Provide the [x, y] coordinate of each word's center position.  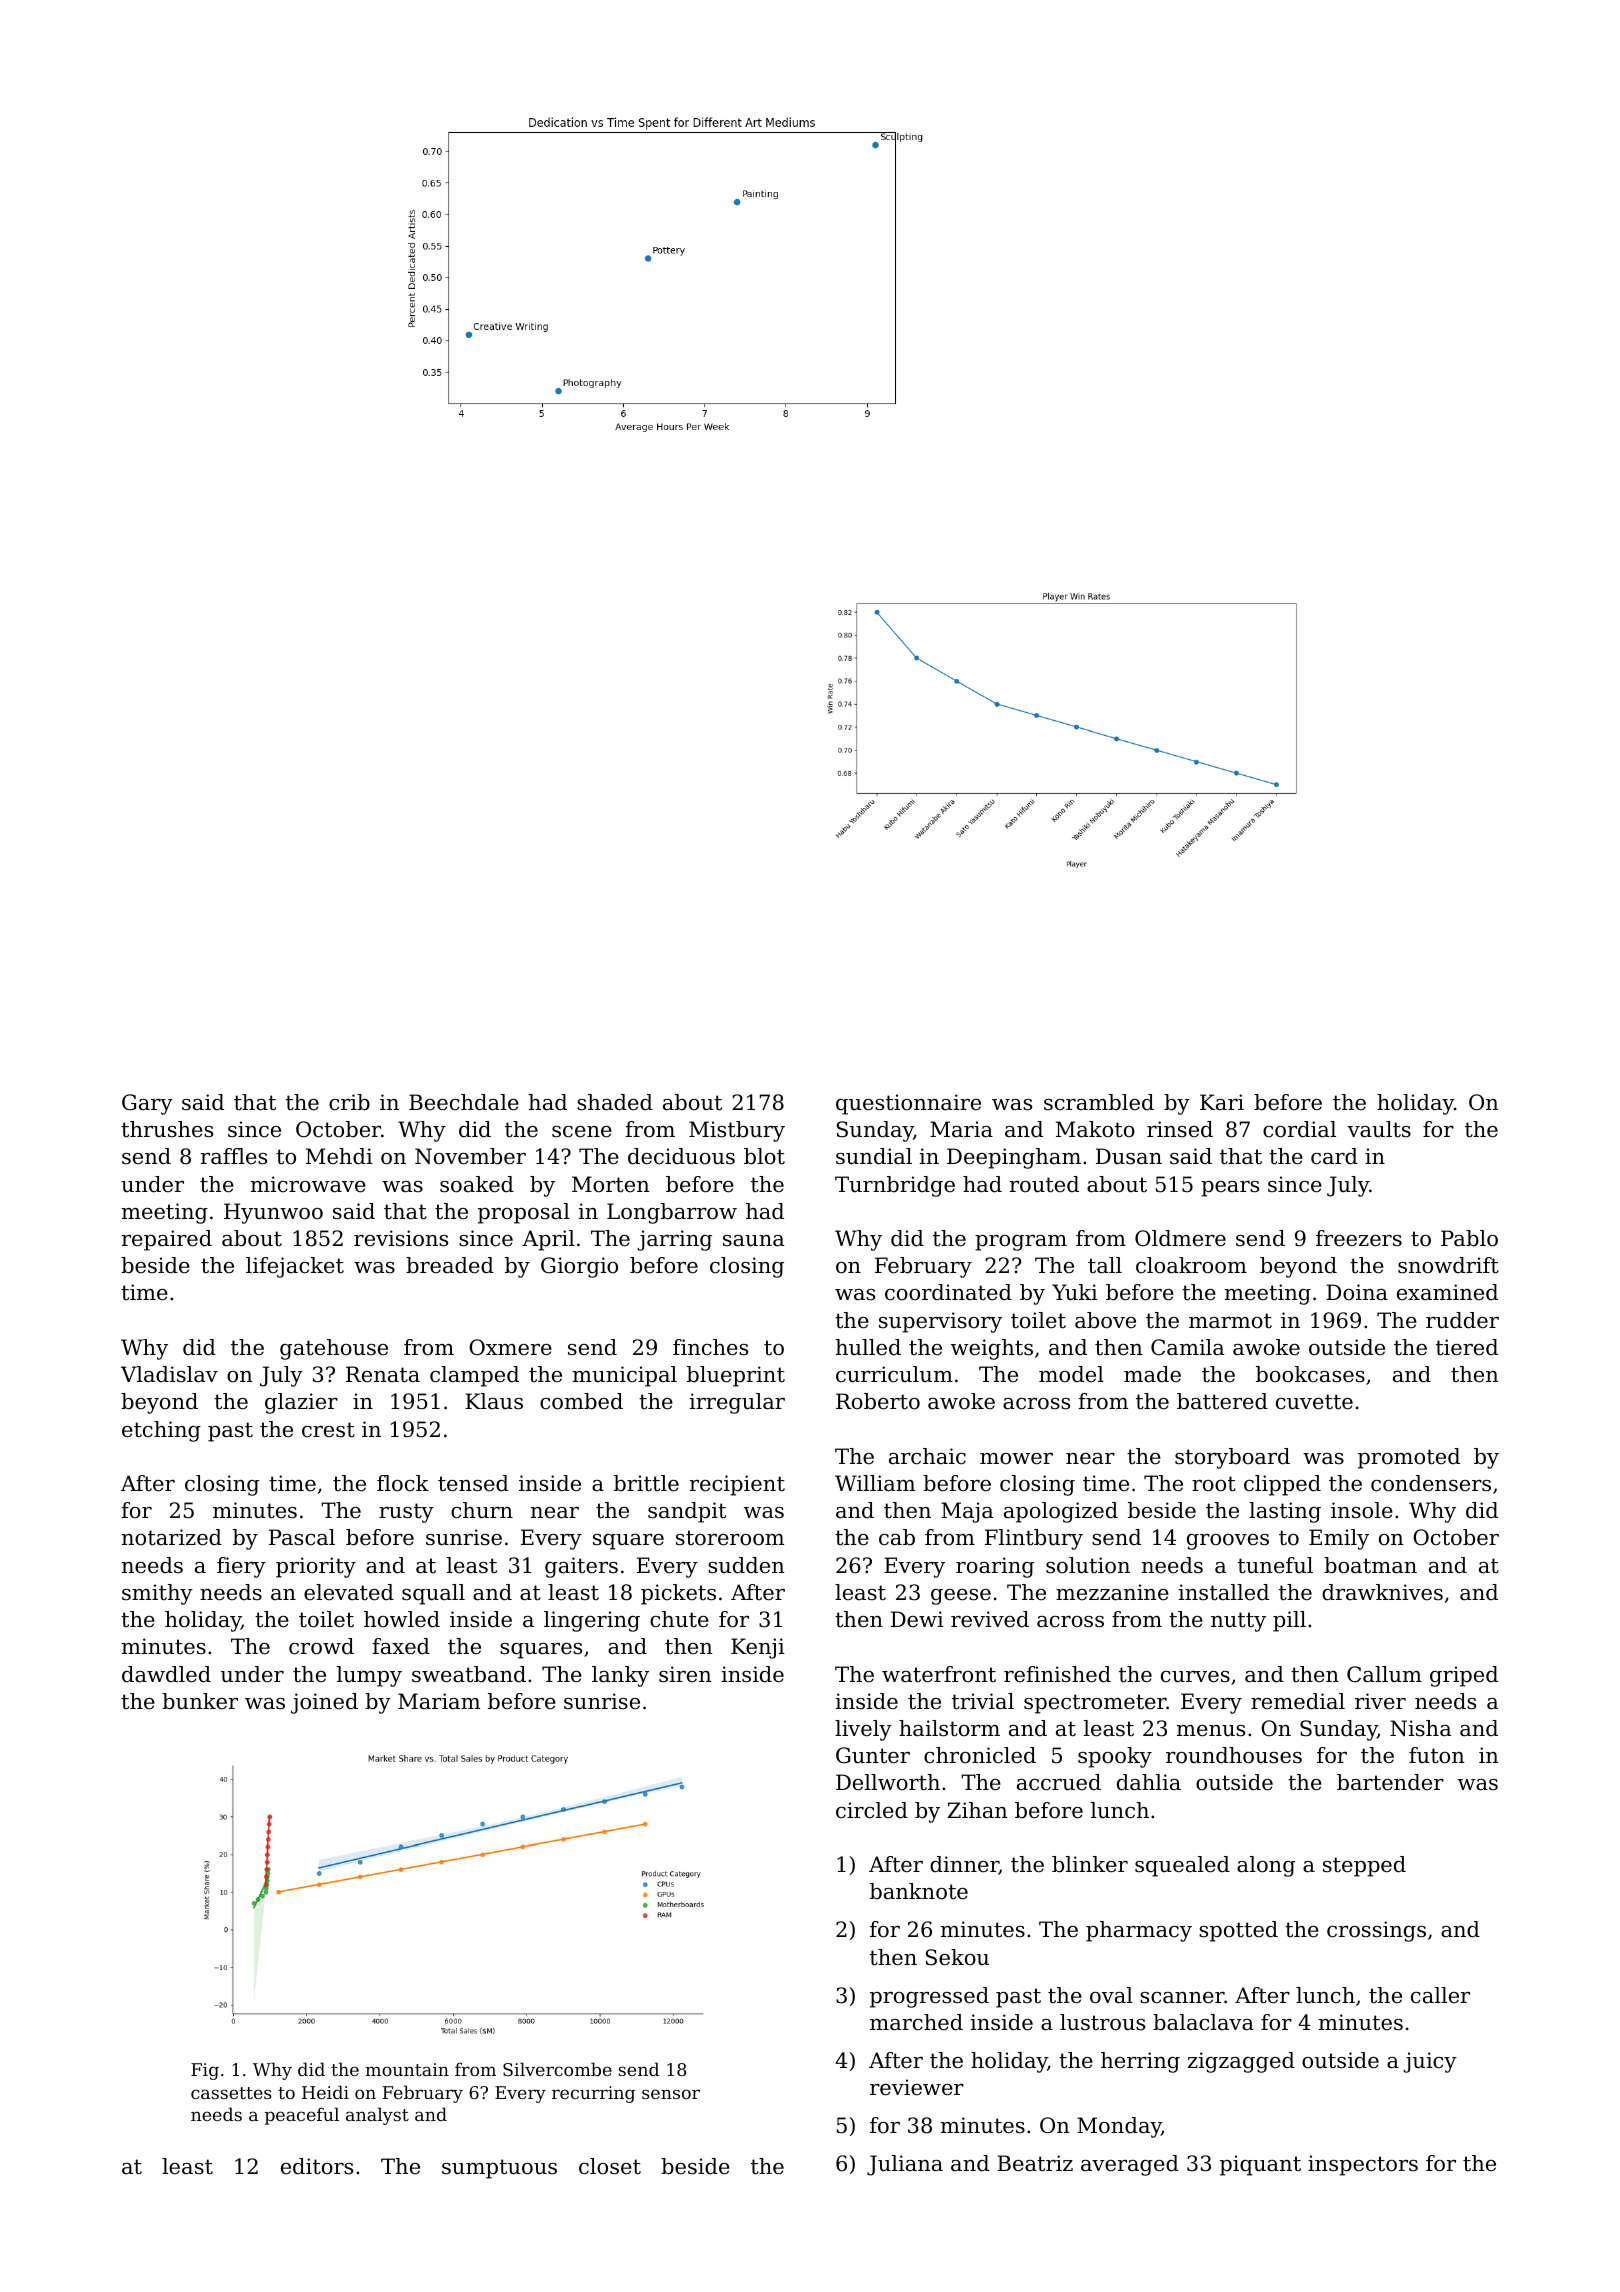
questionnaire [908, 1104]
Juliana [905, 2165]
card [1334, 1156]
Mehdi [339, 1156]
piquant [1260, 2165]
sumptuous [499, 2169]
